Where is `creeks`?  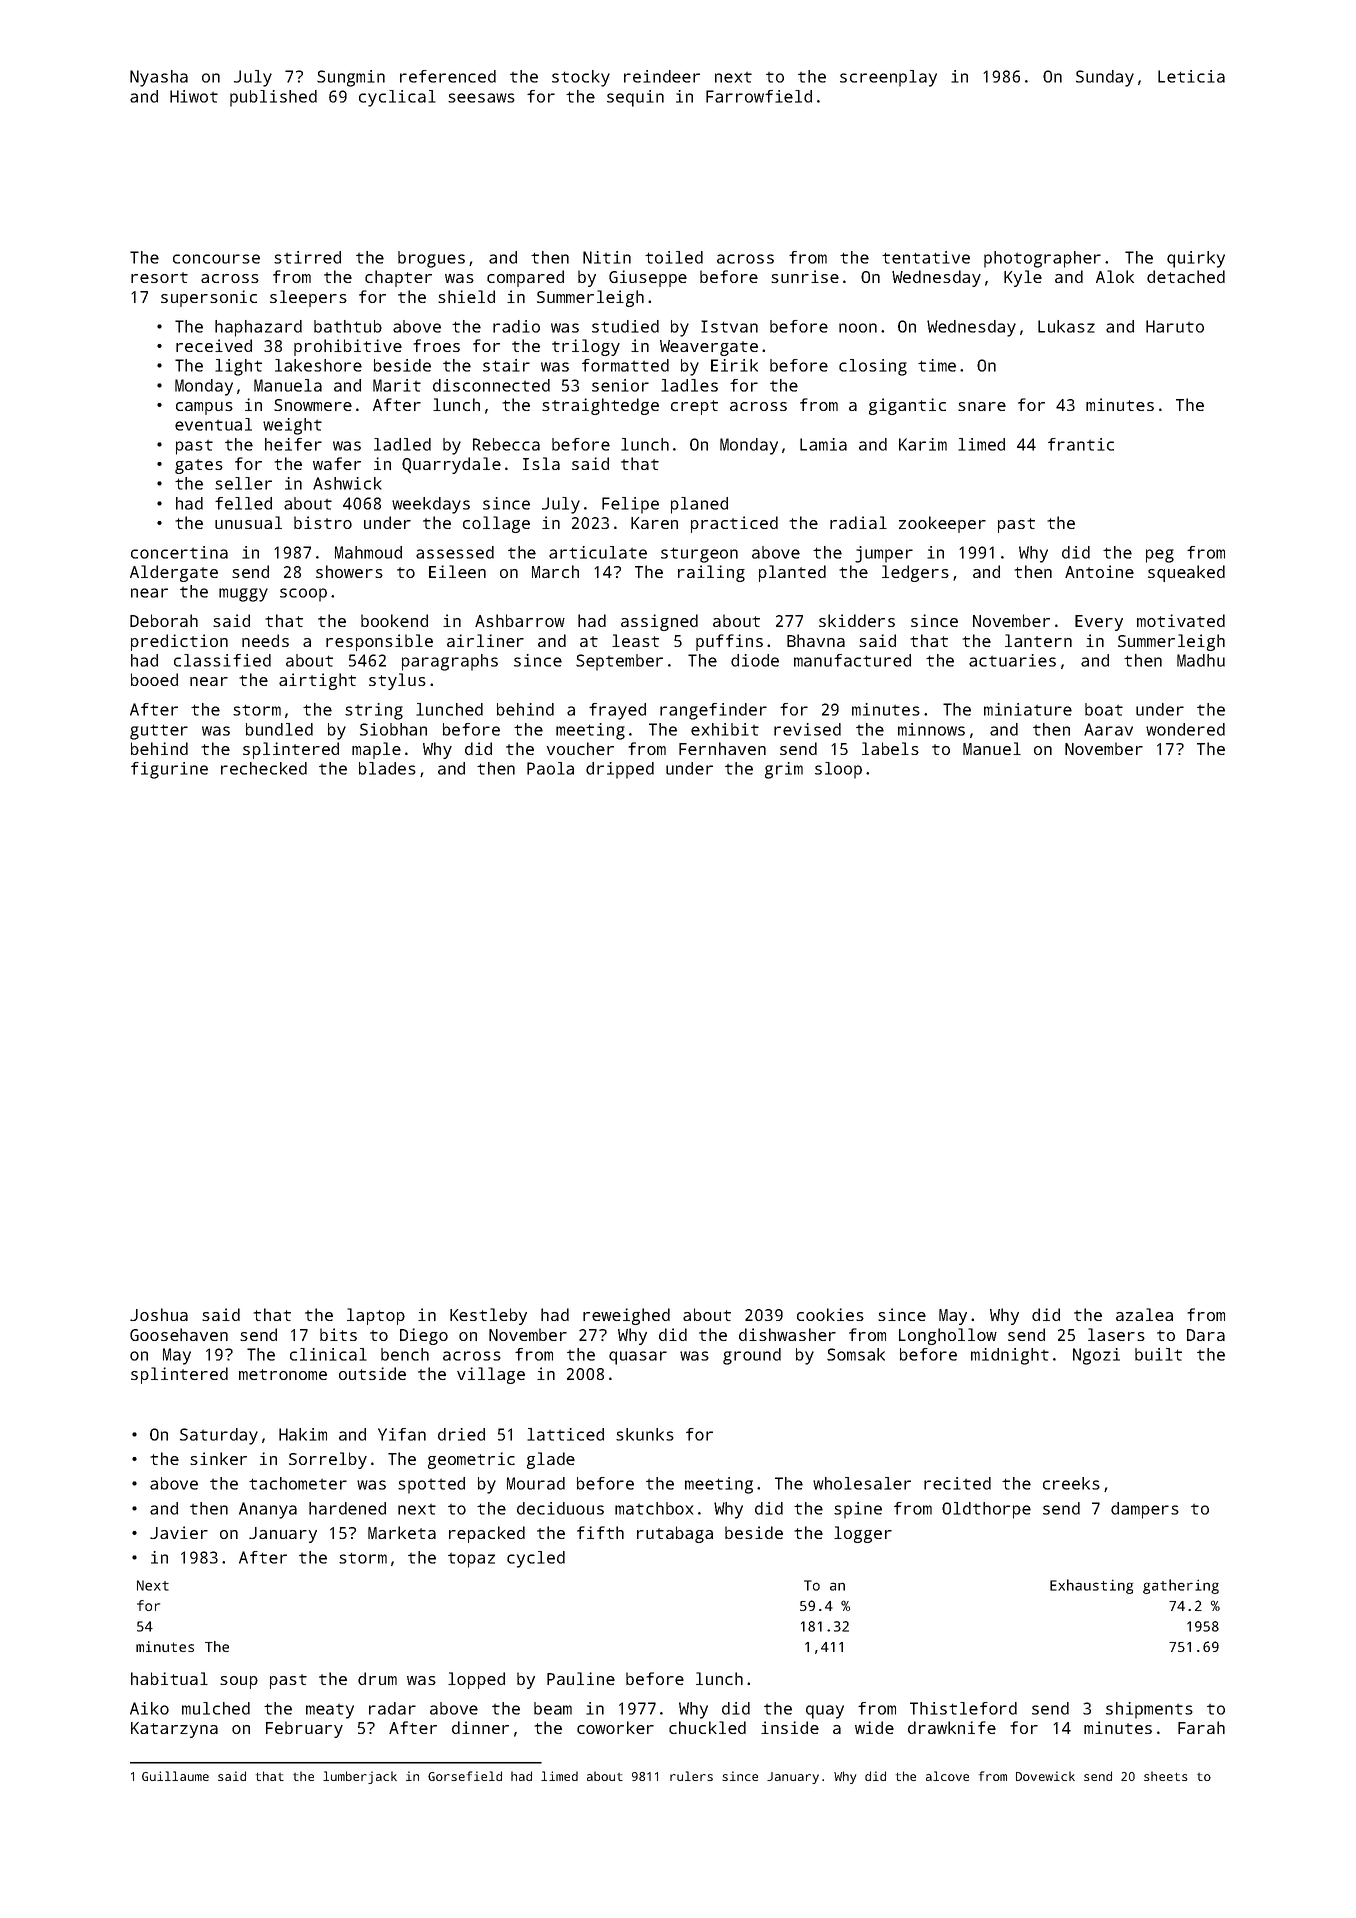 creeks is located at coordinates (1071, 1483).
